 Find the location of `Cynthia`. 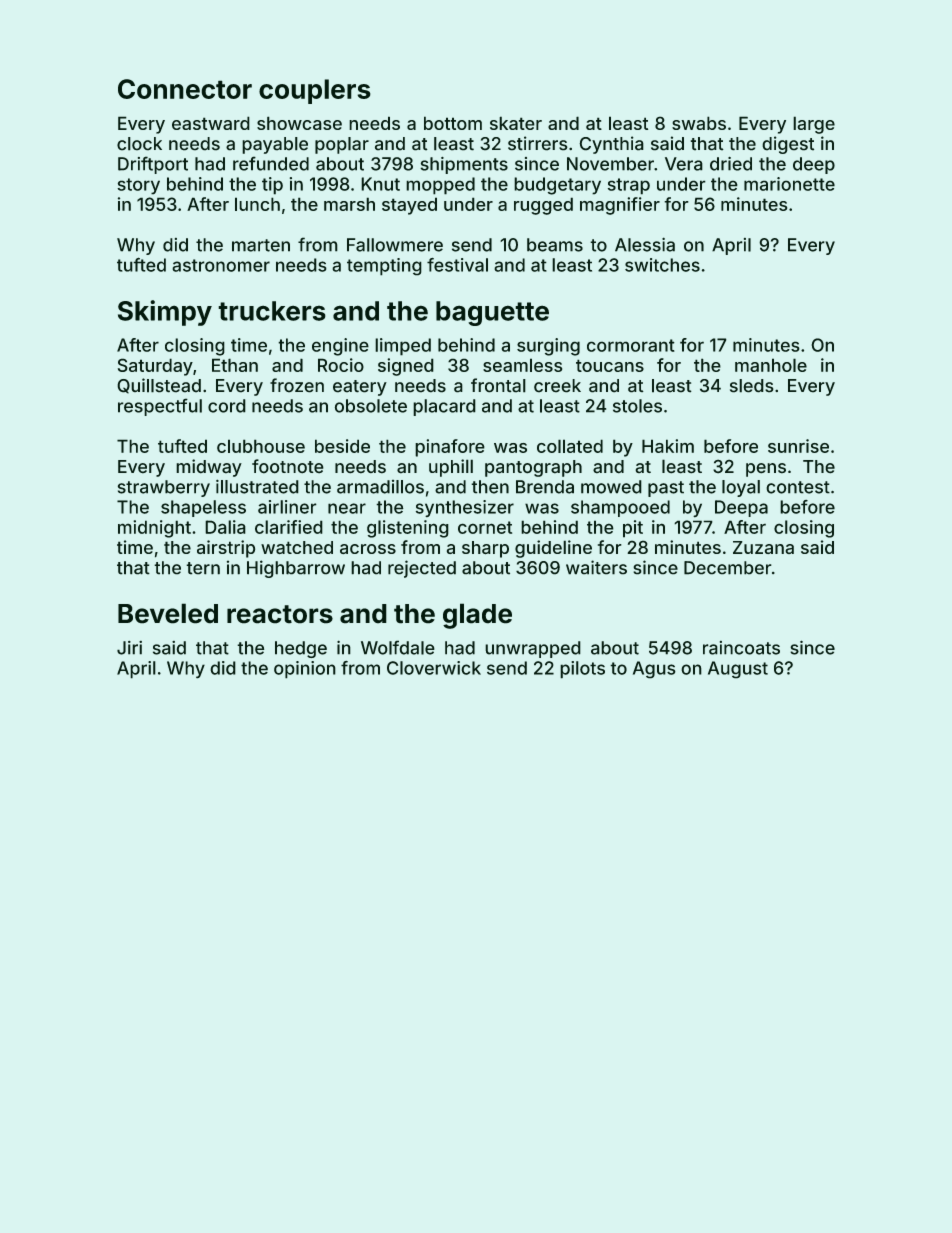

Cynthia is located at coordinates (611, 145).
